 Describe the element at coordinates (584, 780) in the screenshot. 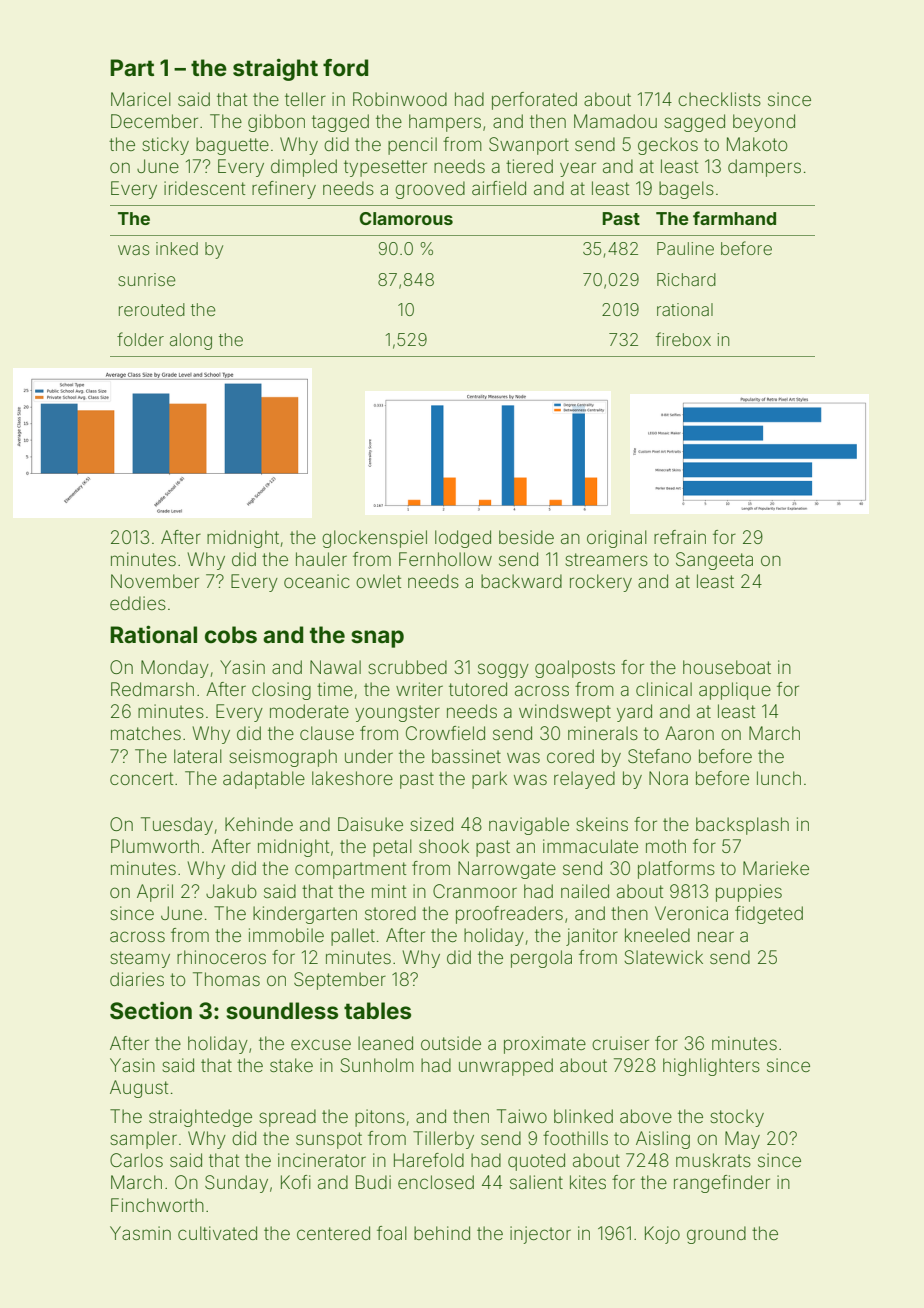

I see `relayed` at that location.
